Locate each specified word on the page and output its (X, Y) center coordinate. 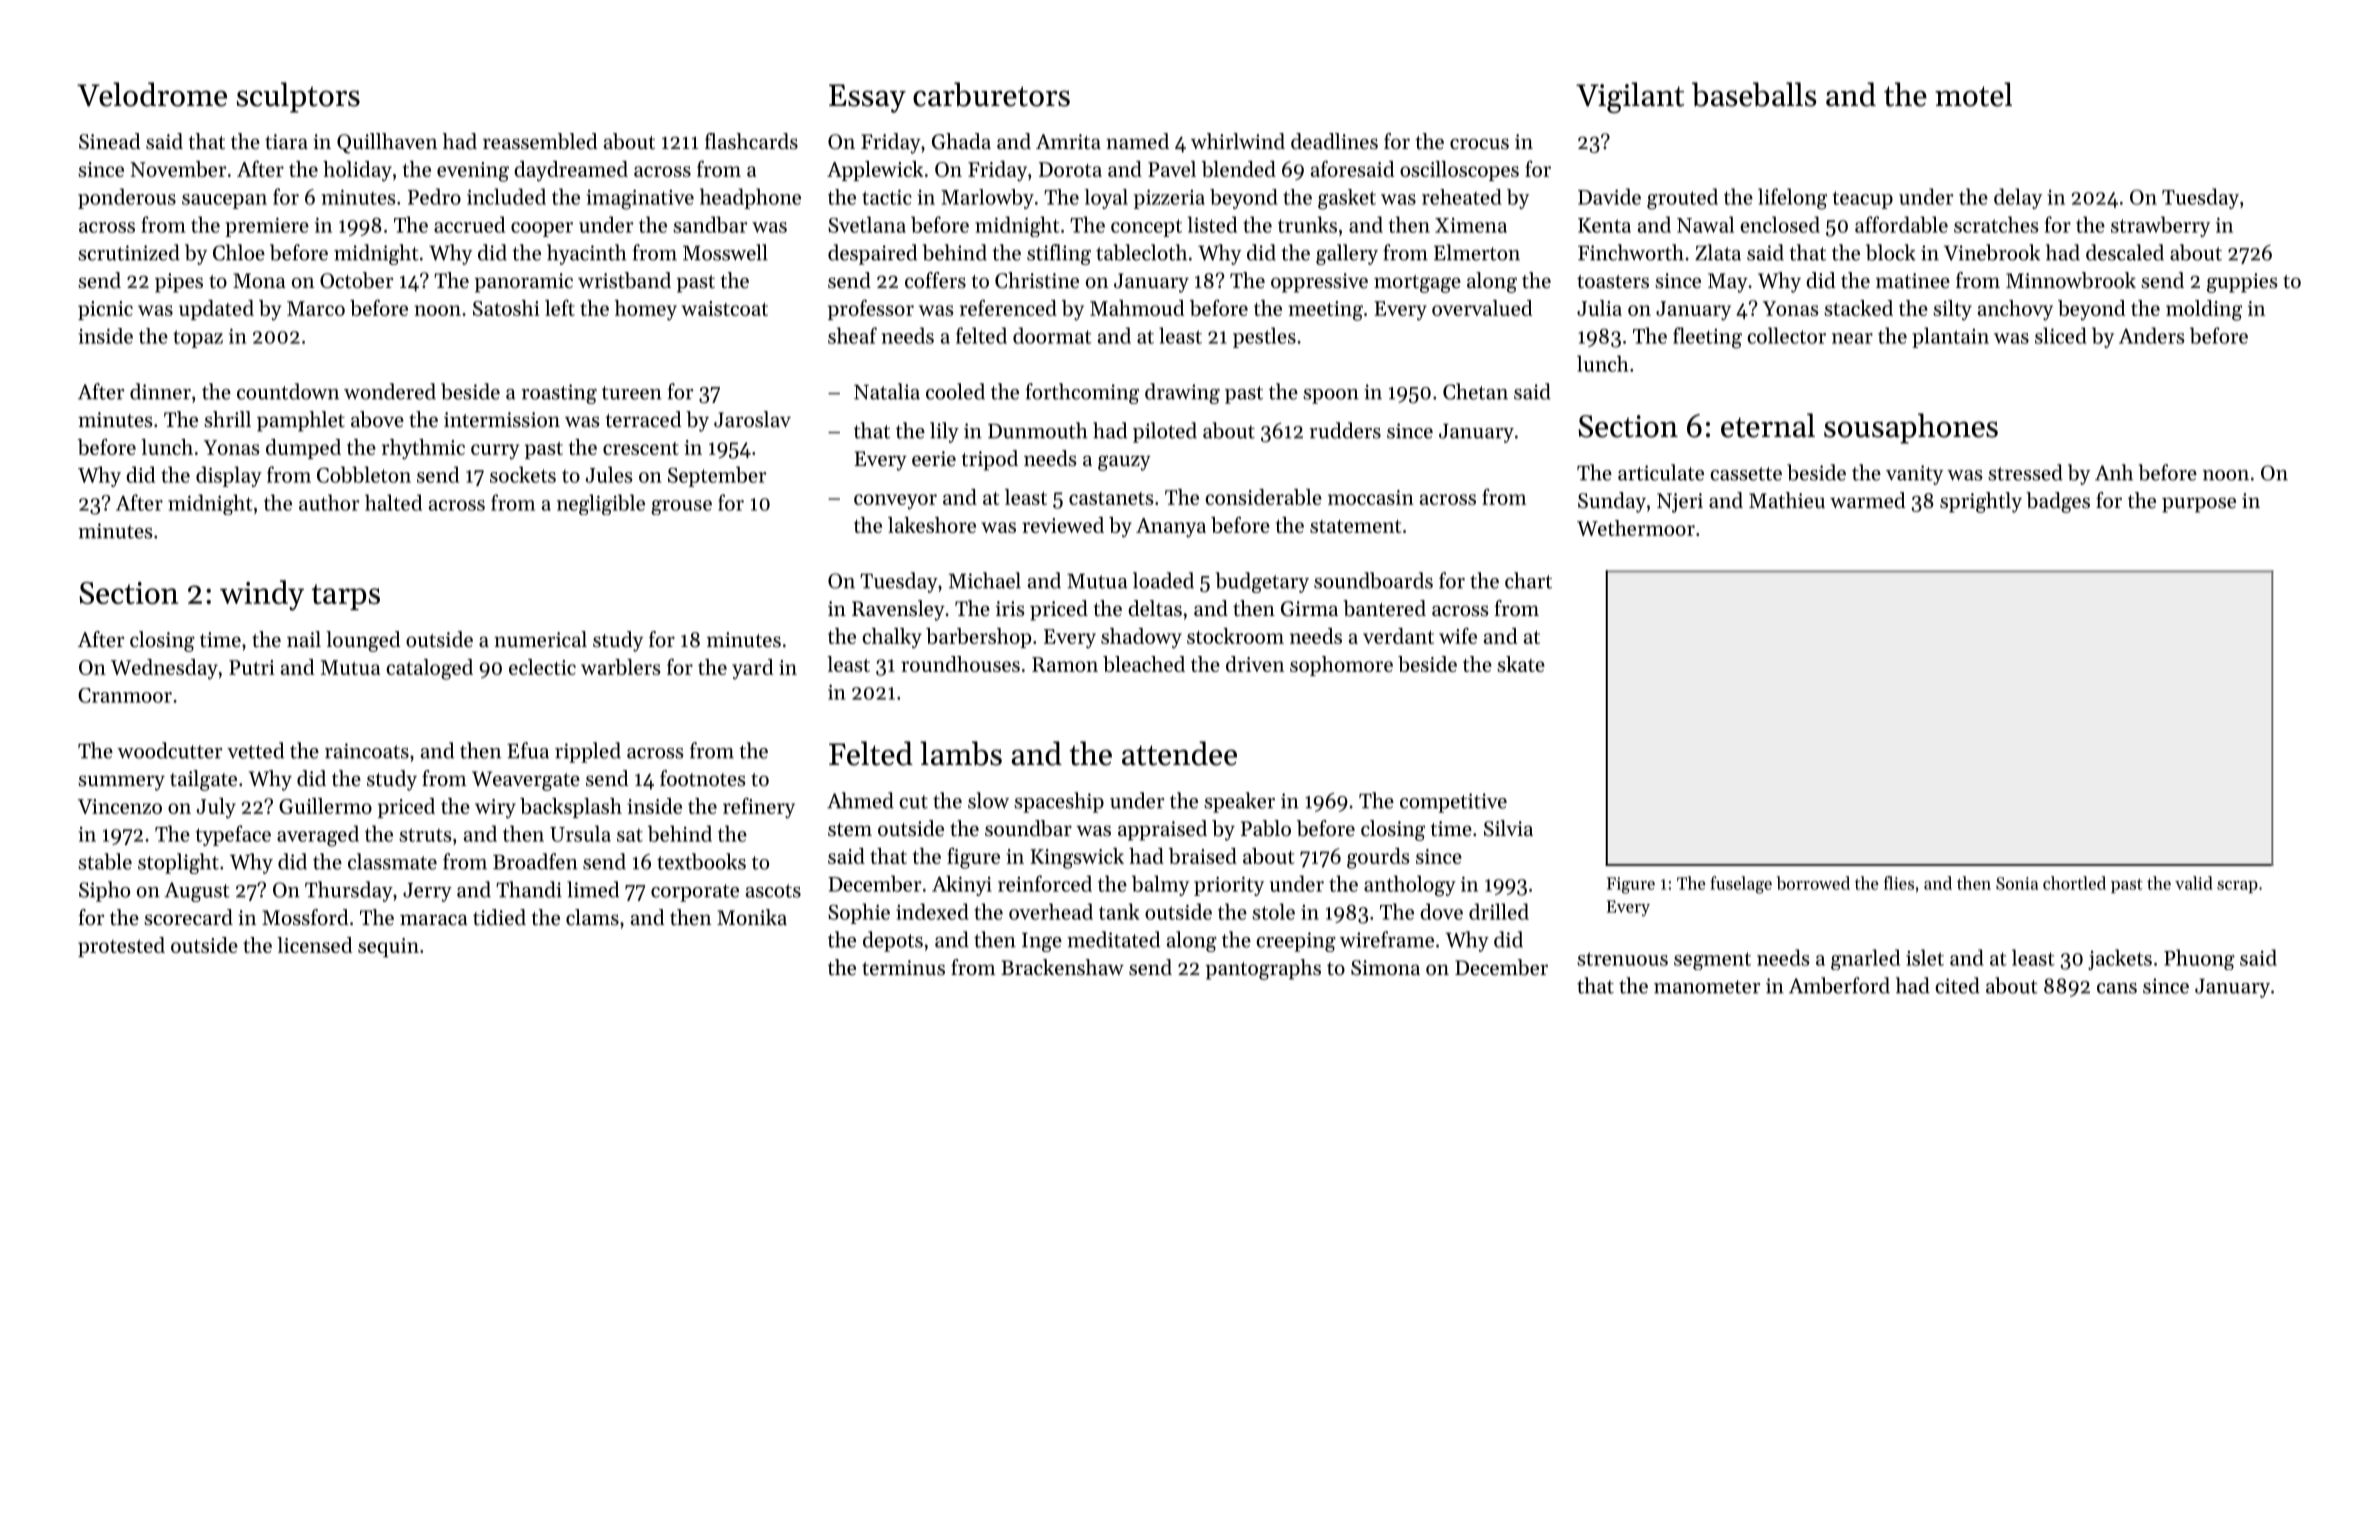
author (329, 502)
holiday (357, 171)
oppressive (1319, 283)
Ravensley (898, 610)
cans (2117, 988)
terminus (903, 968)
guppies (2242, 283)
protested (121, 947)
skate (1521, 664)
